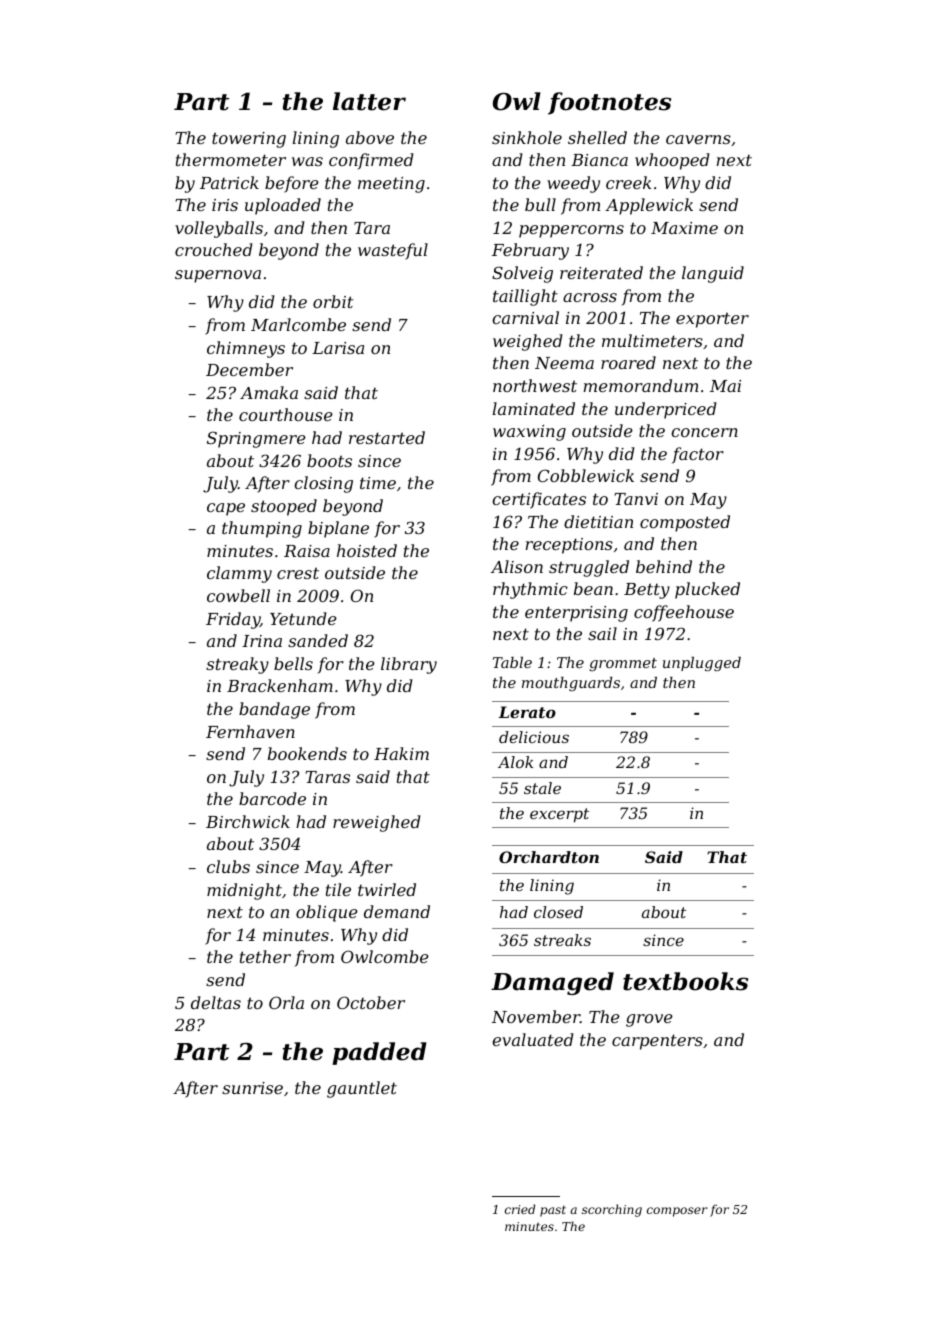  What do you see at coordinates (362, 1089) in the page?
I see `gauntlet` at bounding box center [362, 1089].
